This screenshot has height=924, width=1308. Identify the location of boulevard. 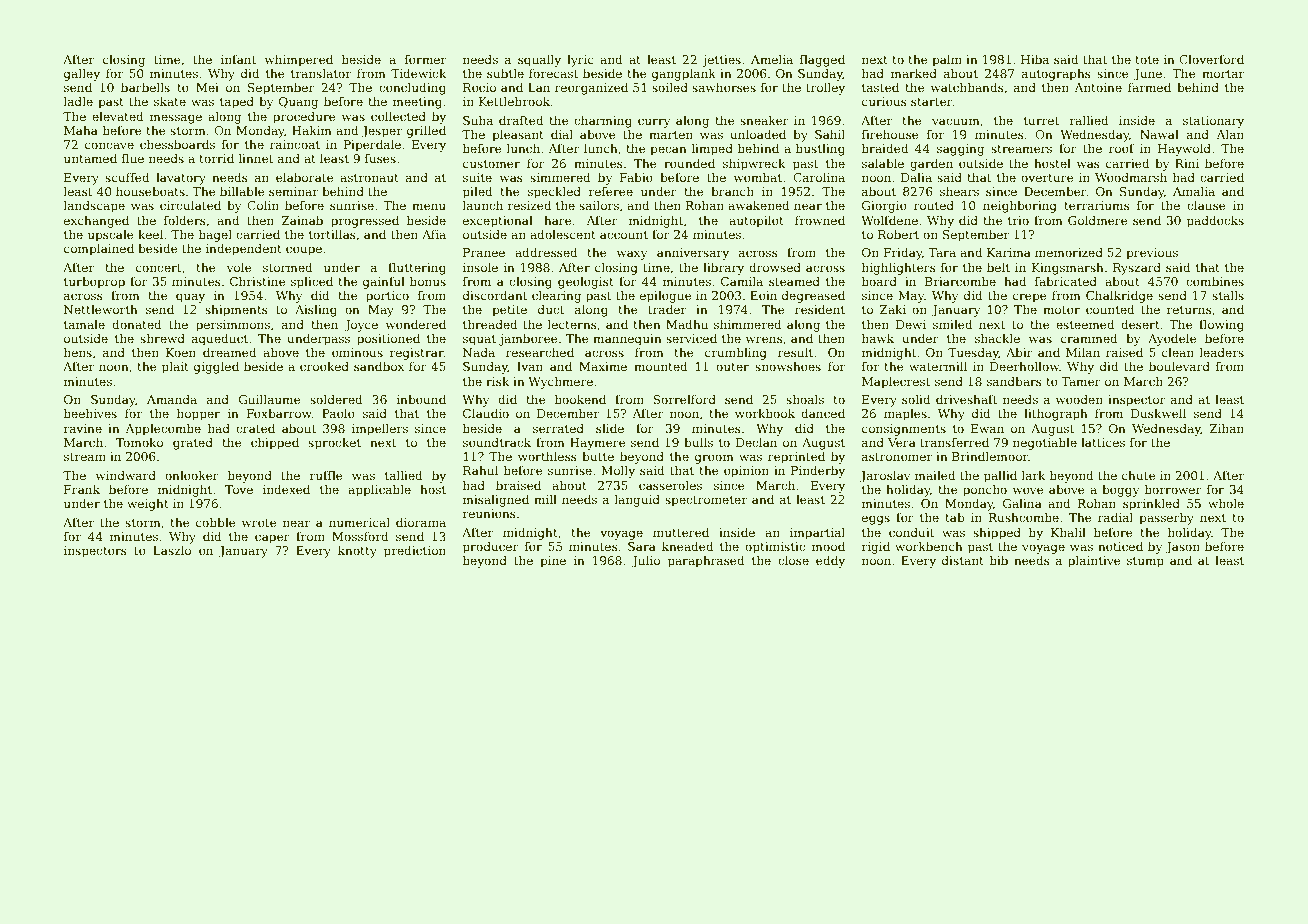
(1179, 366).
